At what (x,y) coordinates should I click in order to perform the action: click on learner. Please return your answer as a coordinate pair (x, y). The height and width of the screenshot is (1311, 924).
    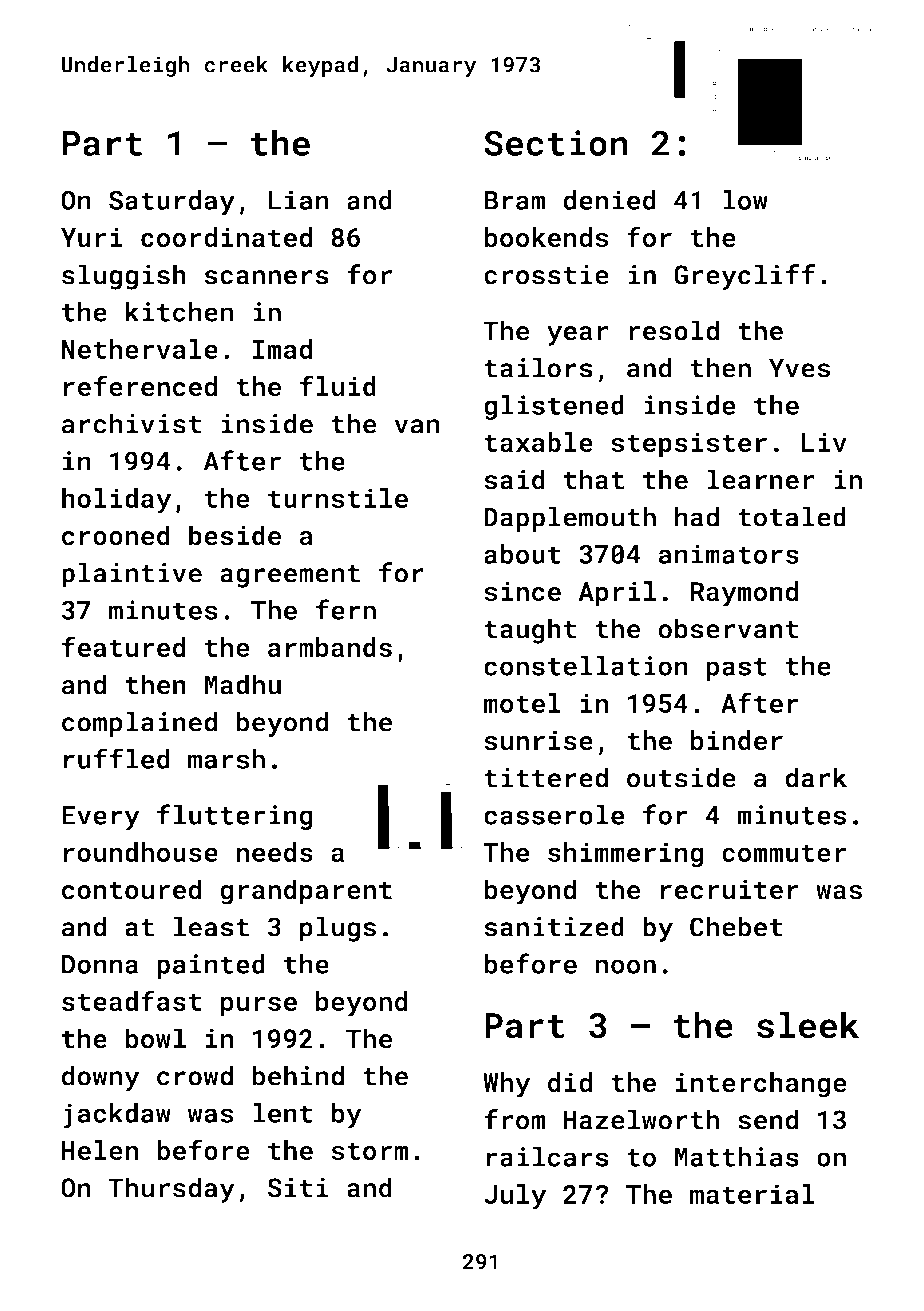
    Looking at the image, I should click on (761, 479).
